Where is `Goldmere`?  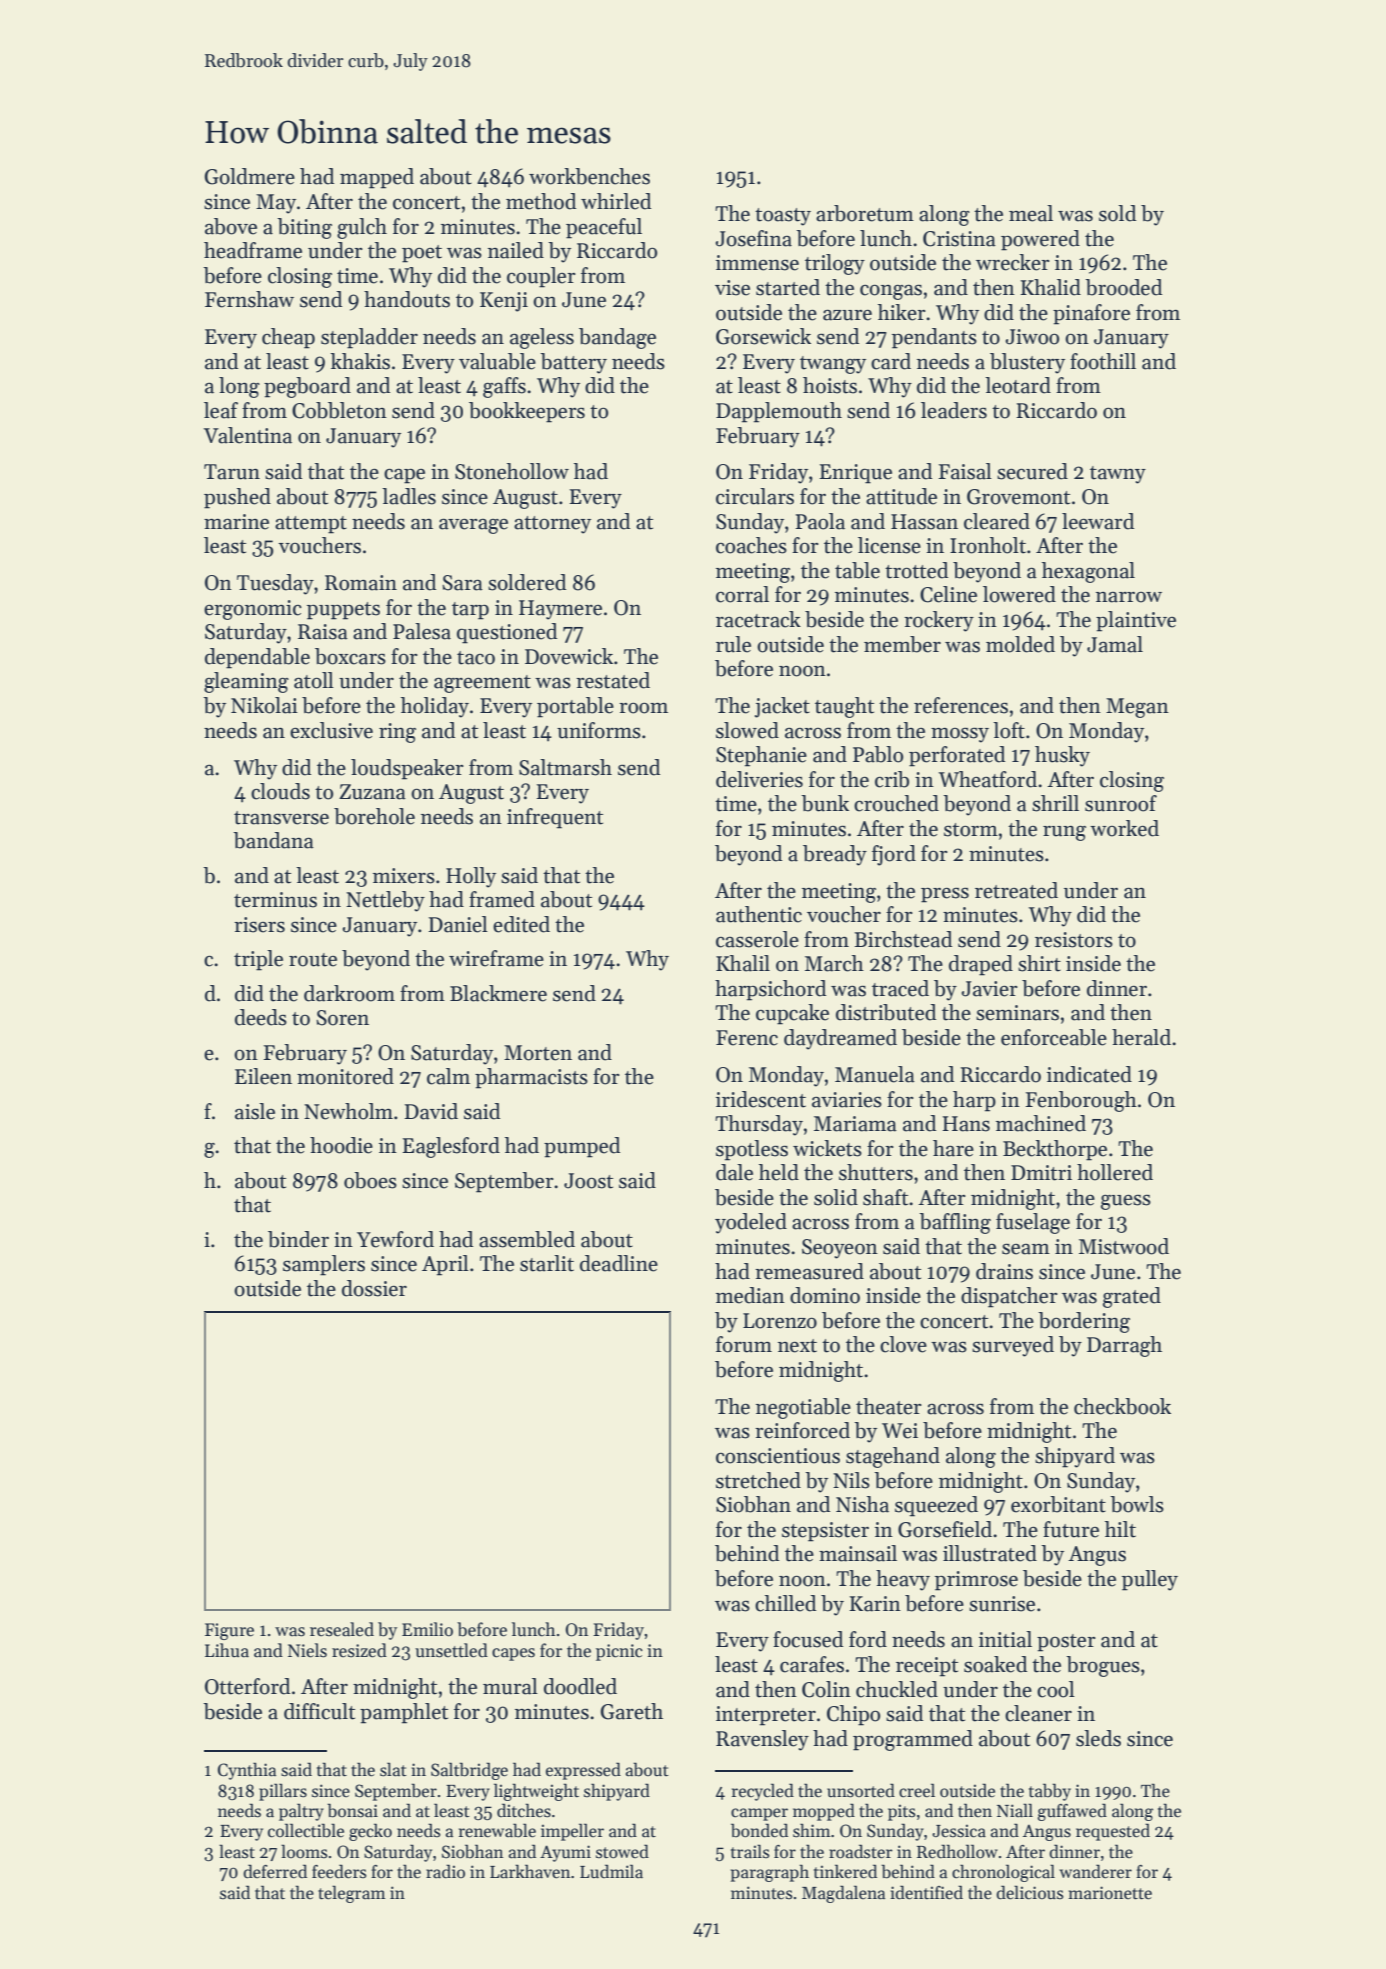 Goldmere is located at coordinates (250, 176).
